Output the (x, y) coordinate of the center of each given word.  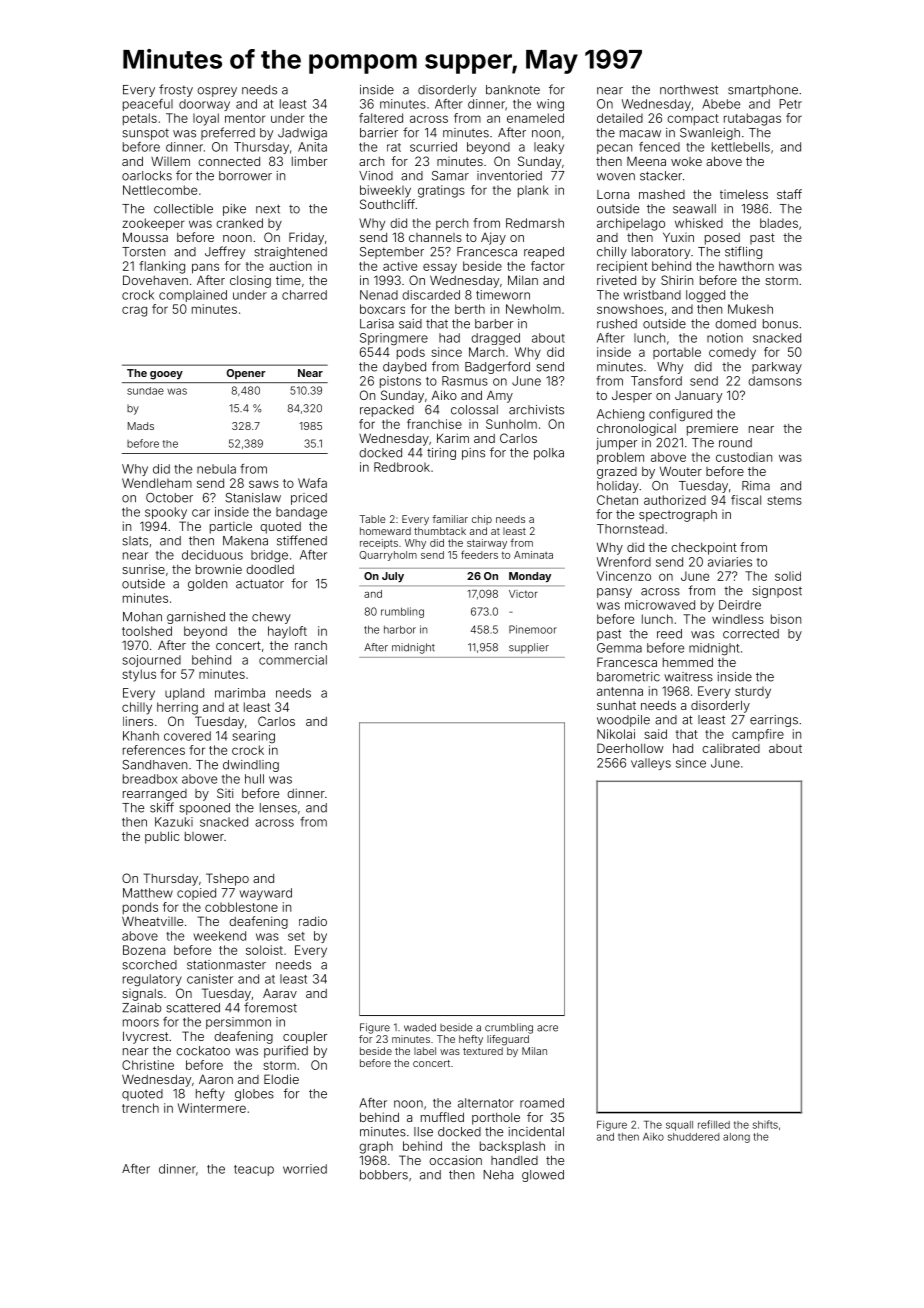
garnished (196, 618)
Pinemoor (533, 629)
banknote (513, 90)
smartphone (763, 91)
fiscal (746, 500)
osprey (217, 92)
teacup (254, 1170)
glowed (543, 1176)
